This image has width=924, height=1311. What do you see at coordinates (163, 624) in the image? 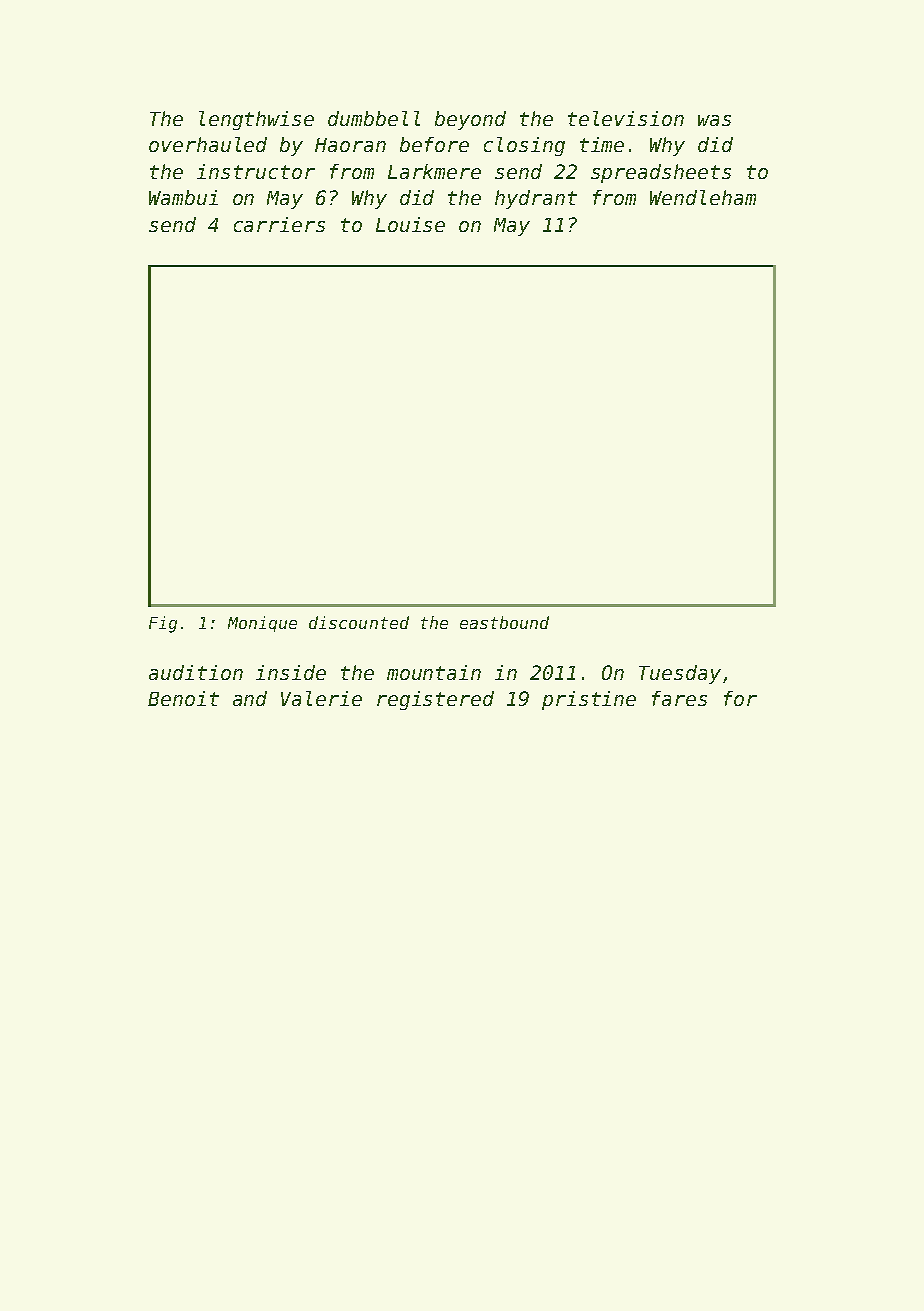
I see `Fig` at bounding box center [163, 624].
